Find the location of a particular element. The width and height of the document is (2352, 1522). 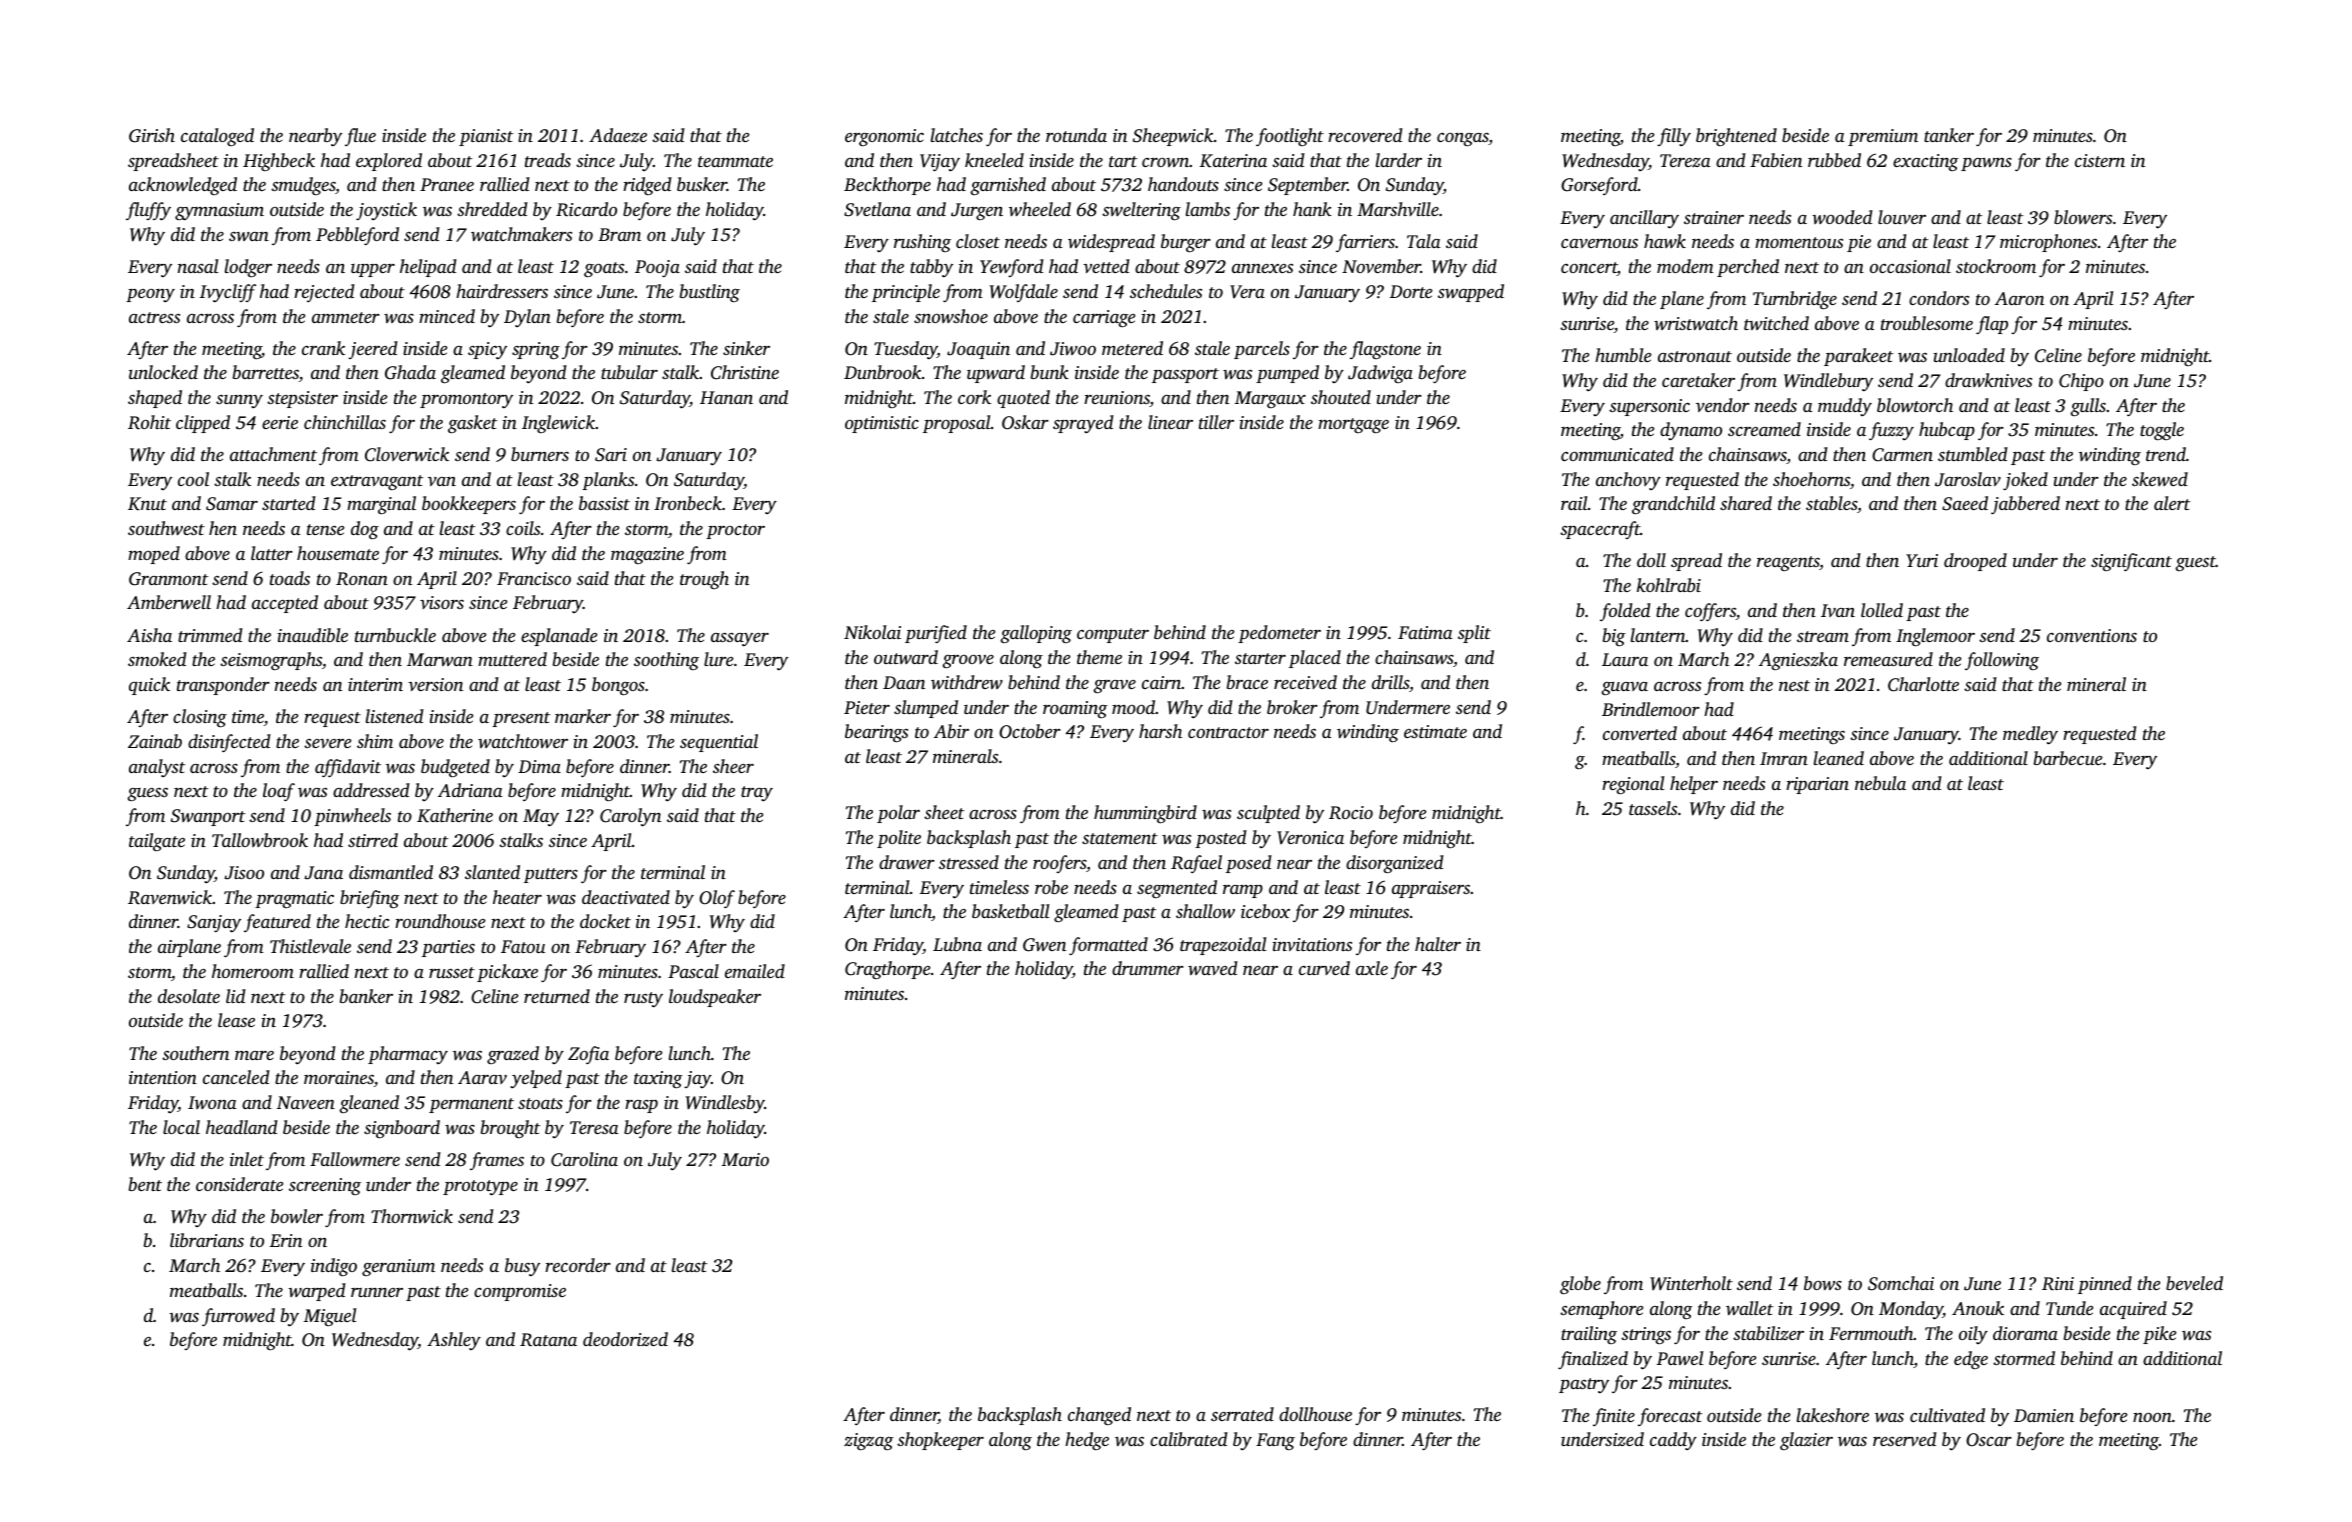

Mario is located at coordinates (745, 1159).
